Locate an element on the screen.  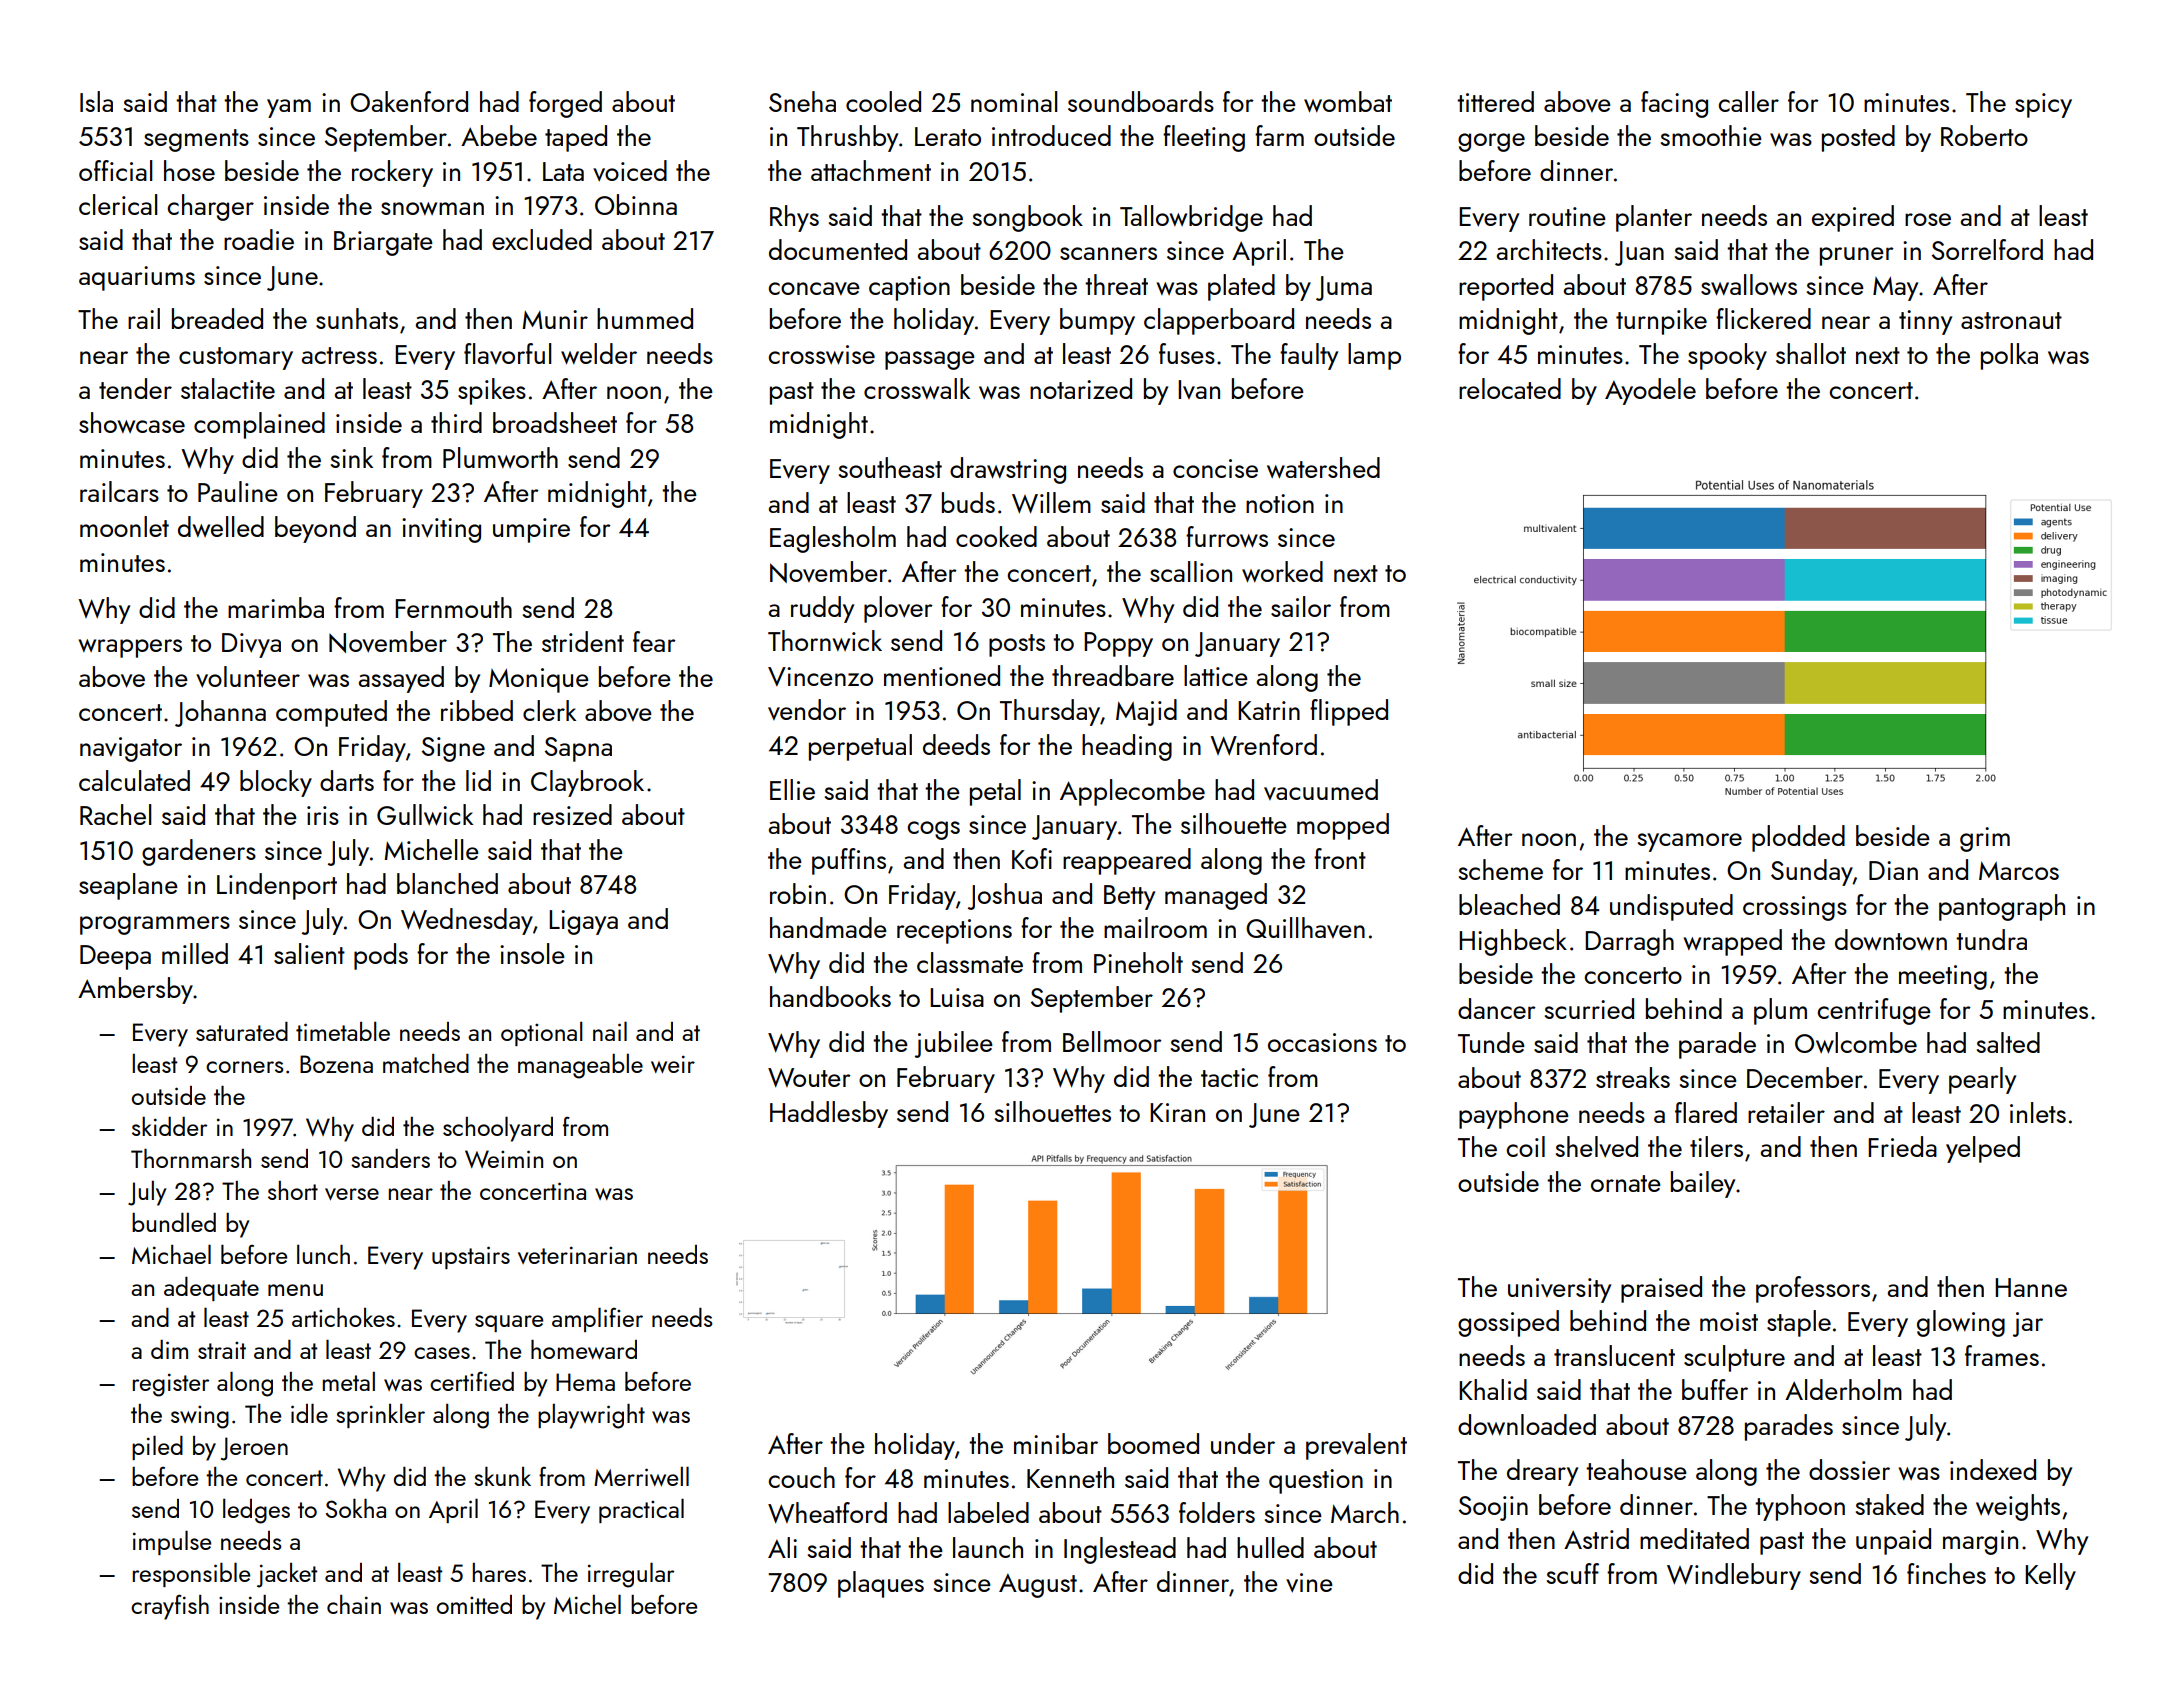
Munir is located at coordinates (555, 319).
